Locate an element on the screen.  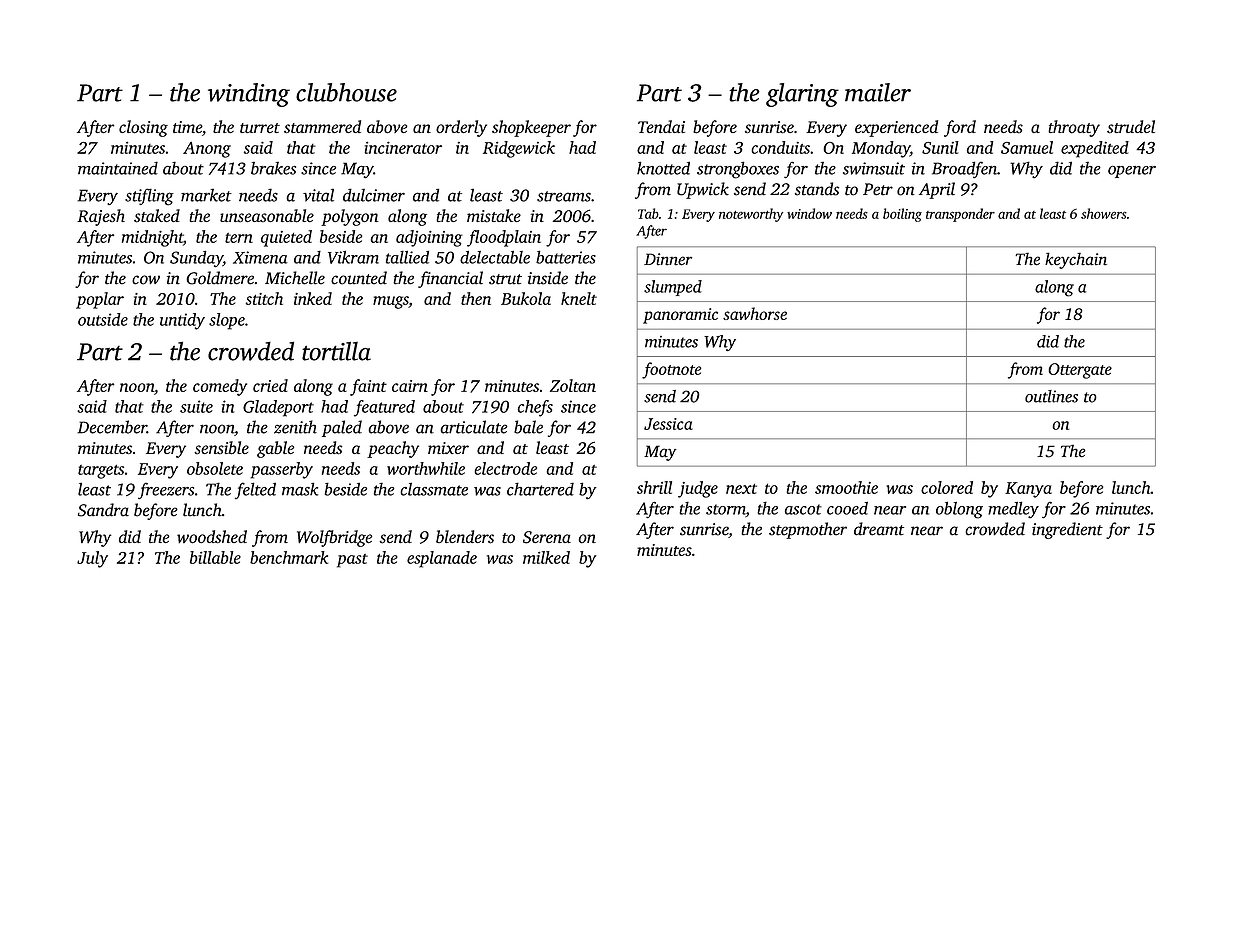
sawhorse is located at coordinates (755, 313).
